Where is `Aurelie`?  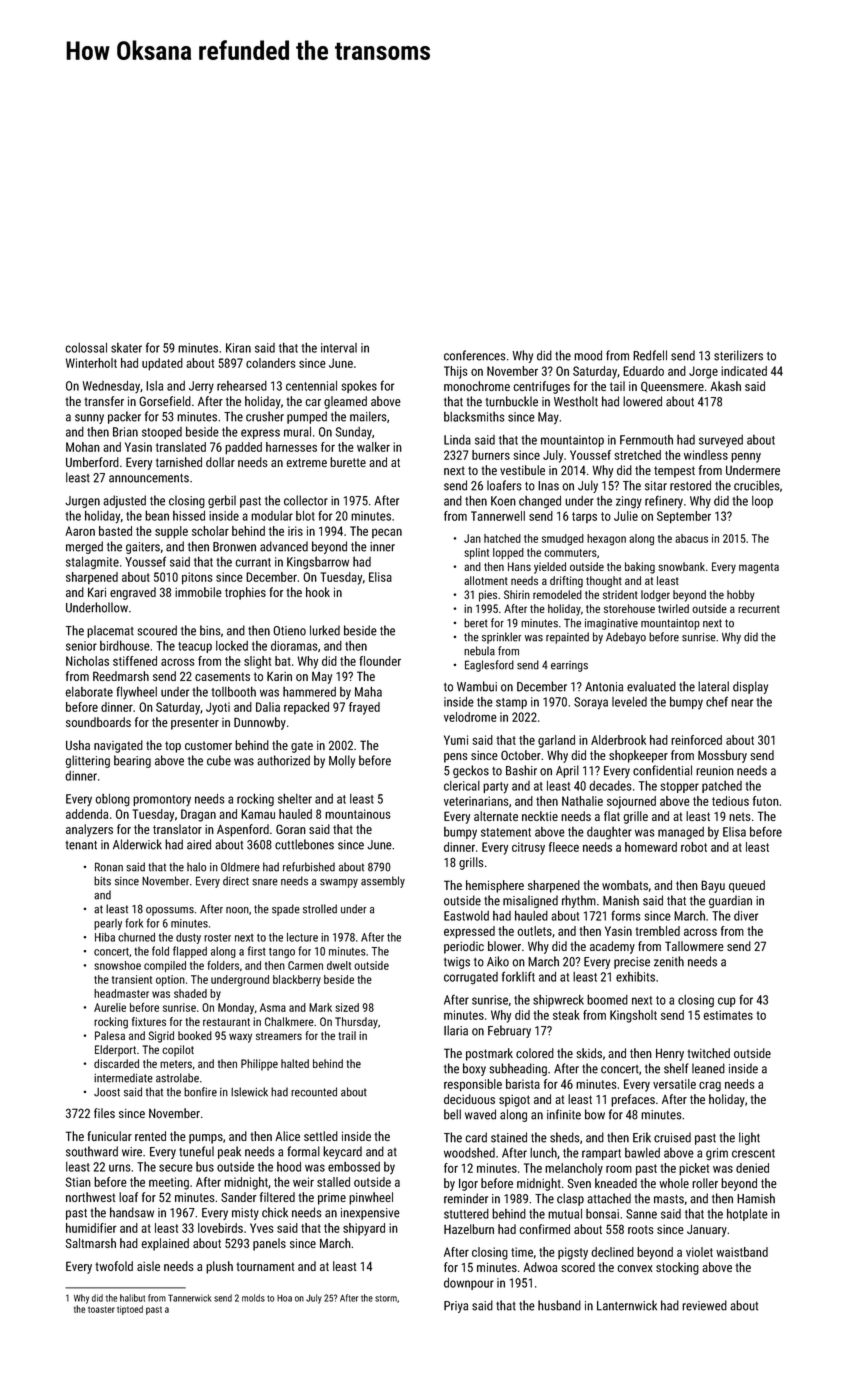
Aurelie is located at coordinates (110, 1007).
